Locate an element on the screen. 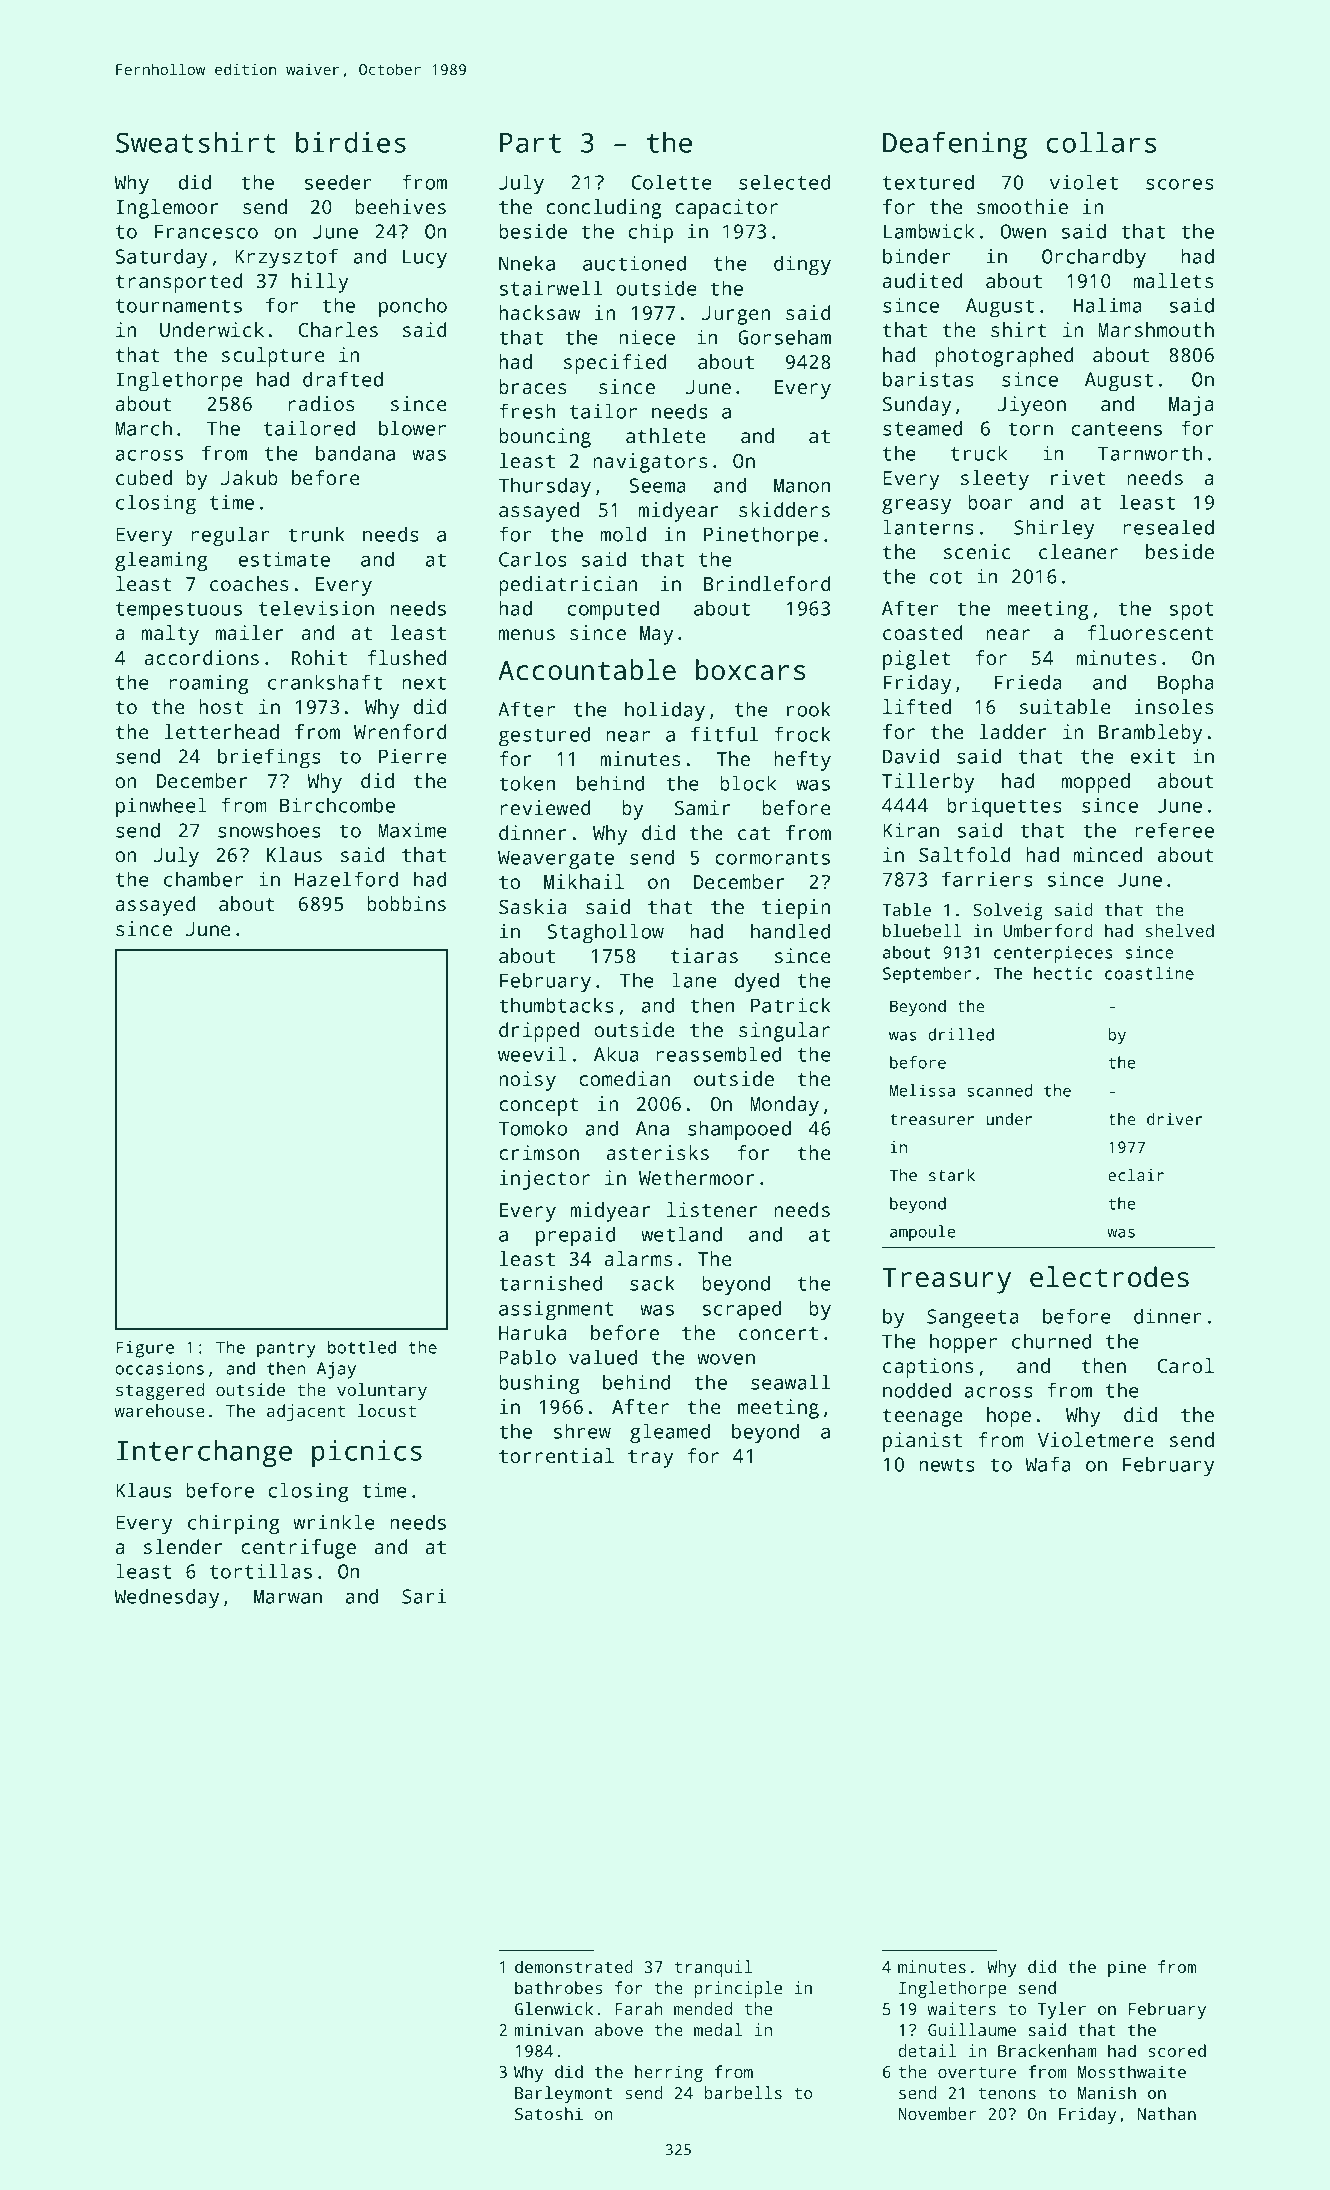  Satoshi is located at coordinates (549, 2113).
